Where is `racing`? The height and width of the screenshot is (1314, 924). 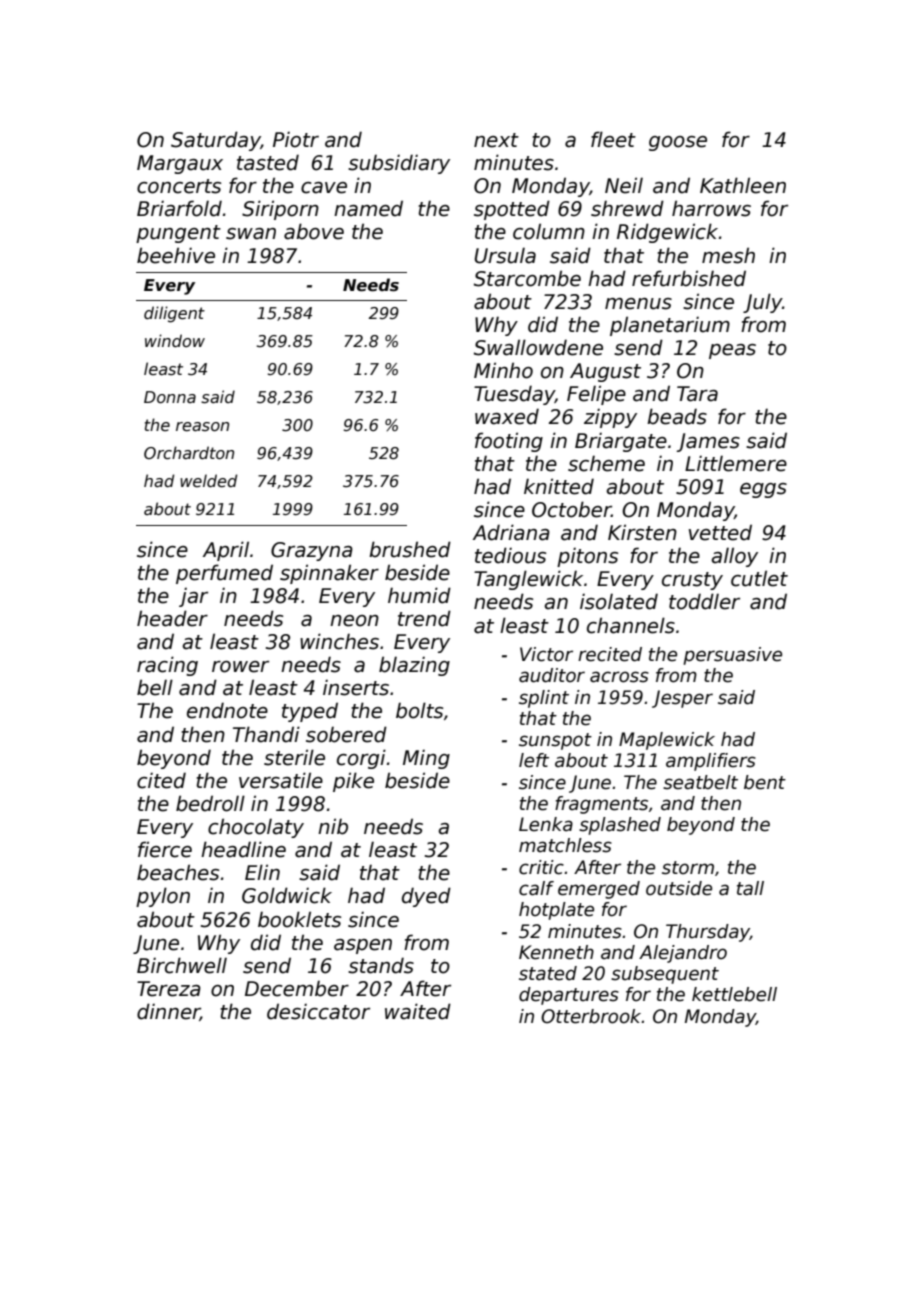 racing is located at coordinates (167, 666).
